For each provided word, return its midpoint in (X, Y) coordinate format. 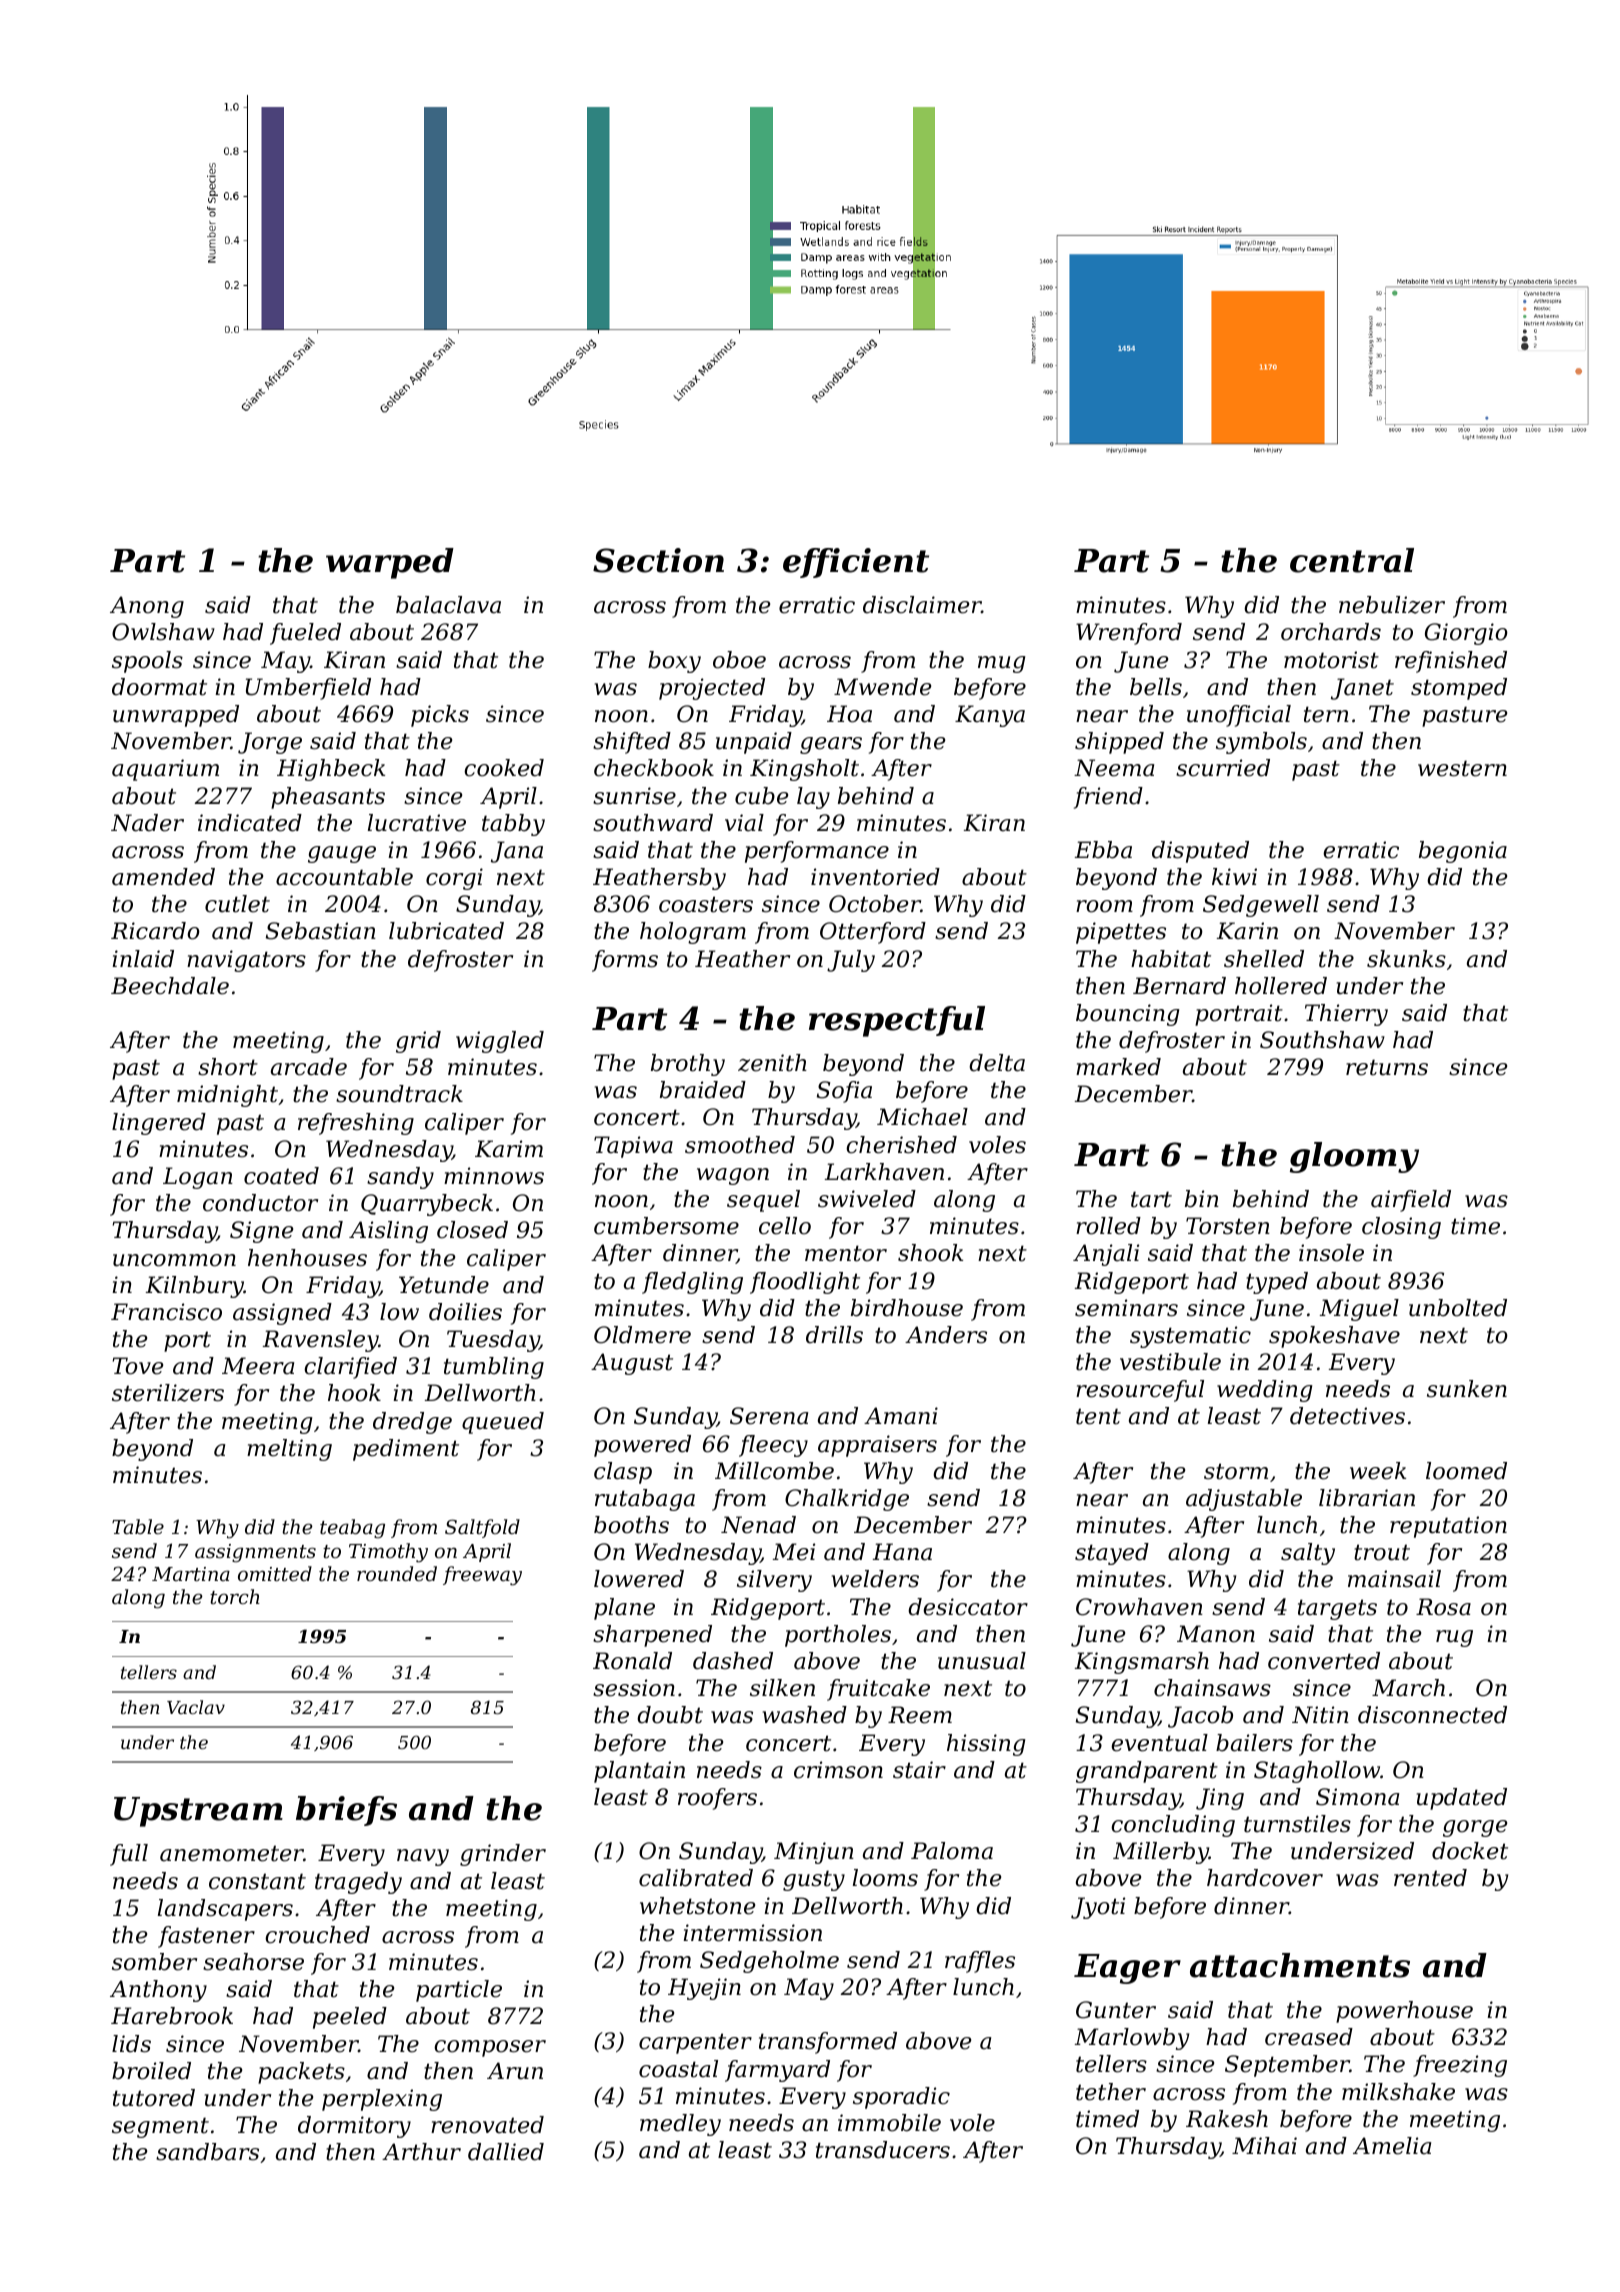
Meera (258, 1366)
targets (1337, 1609)
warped (390, 563)
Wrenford (1129, 634)
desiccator (968, 1607)
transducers (883, 2150)
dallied (506, 2152)
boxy (674, 662)
